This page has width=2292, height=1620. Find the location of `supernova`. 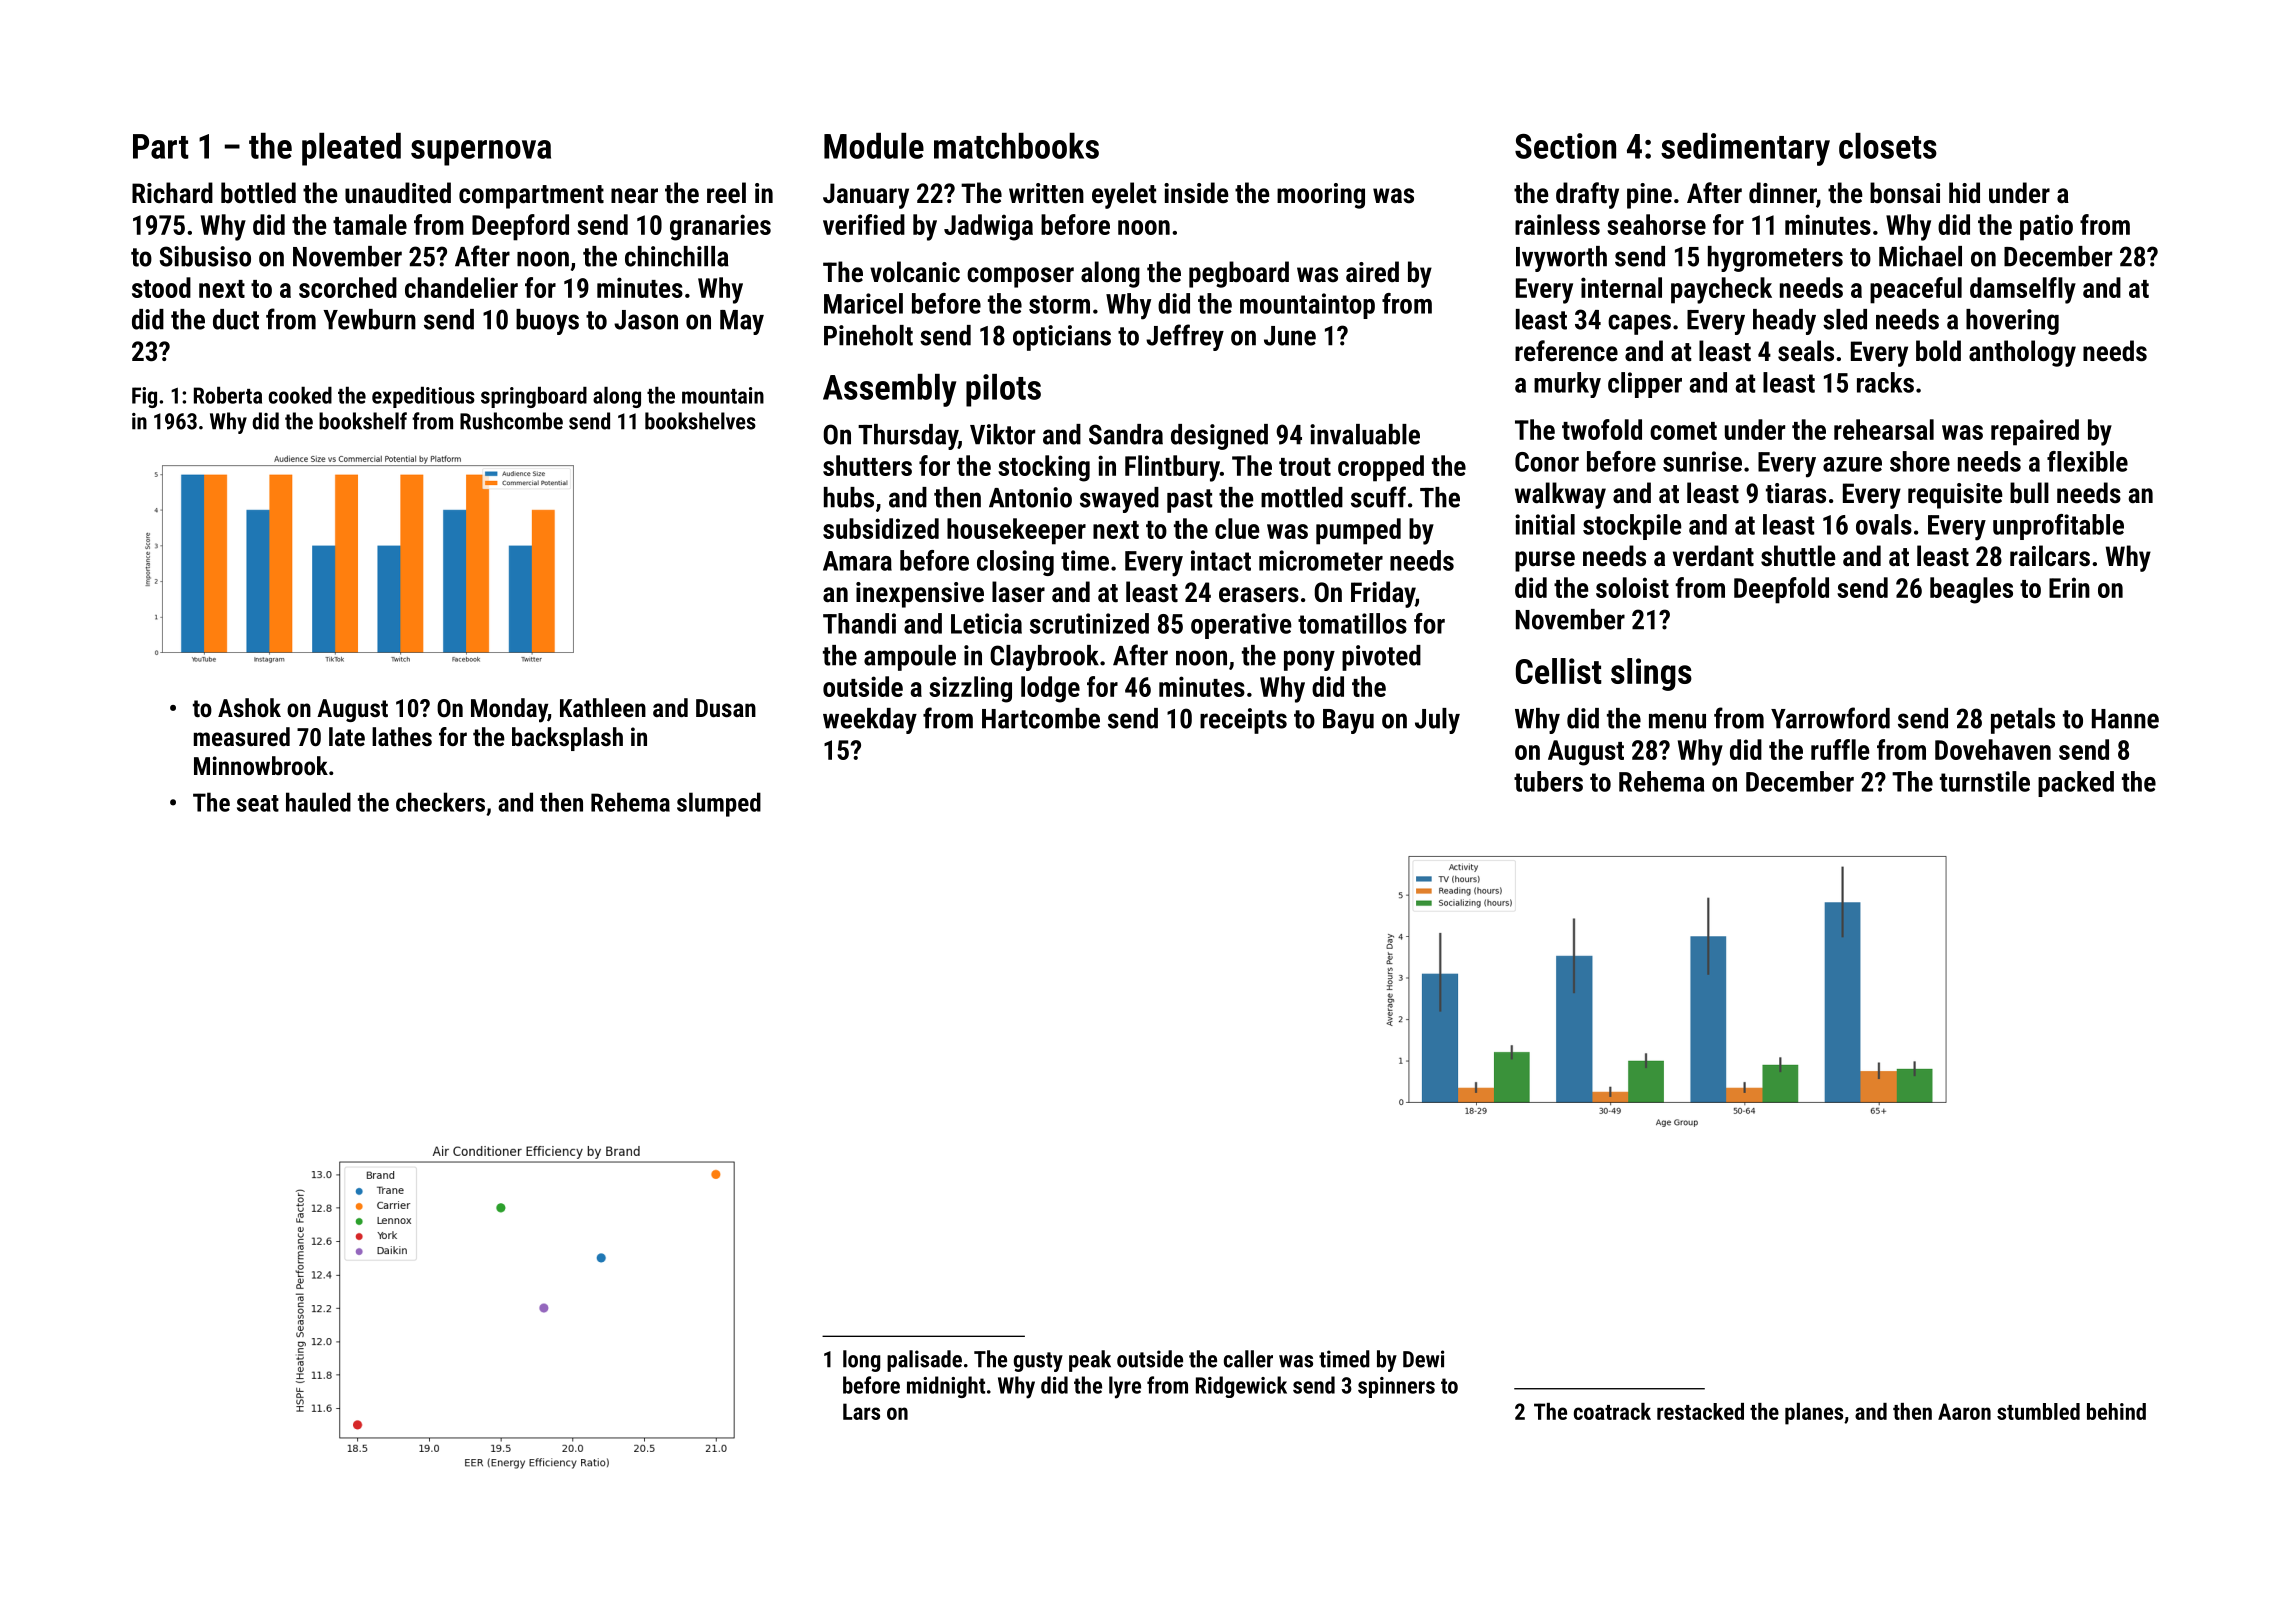

supernova is located at coordinates (481, 153).
